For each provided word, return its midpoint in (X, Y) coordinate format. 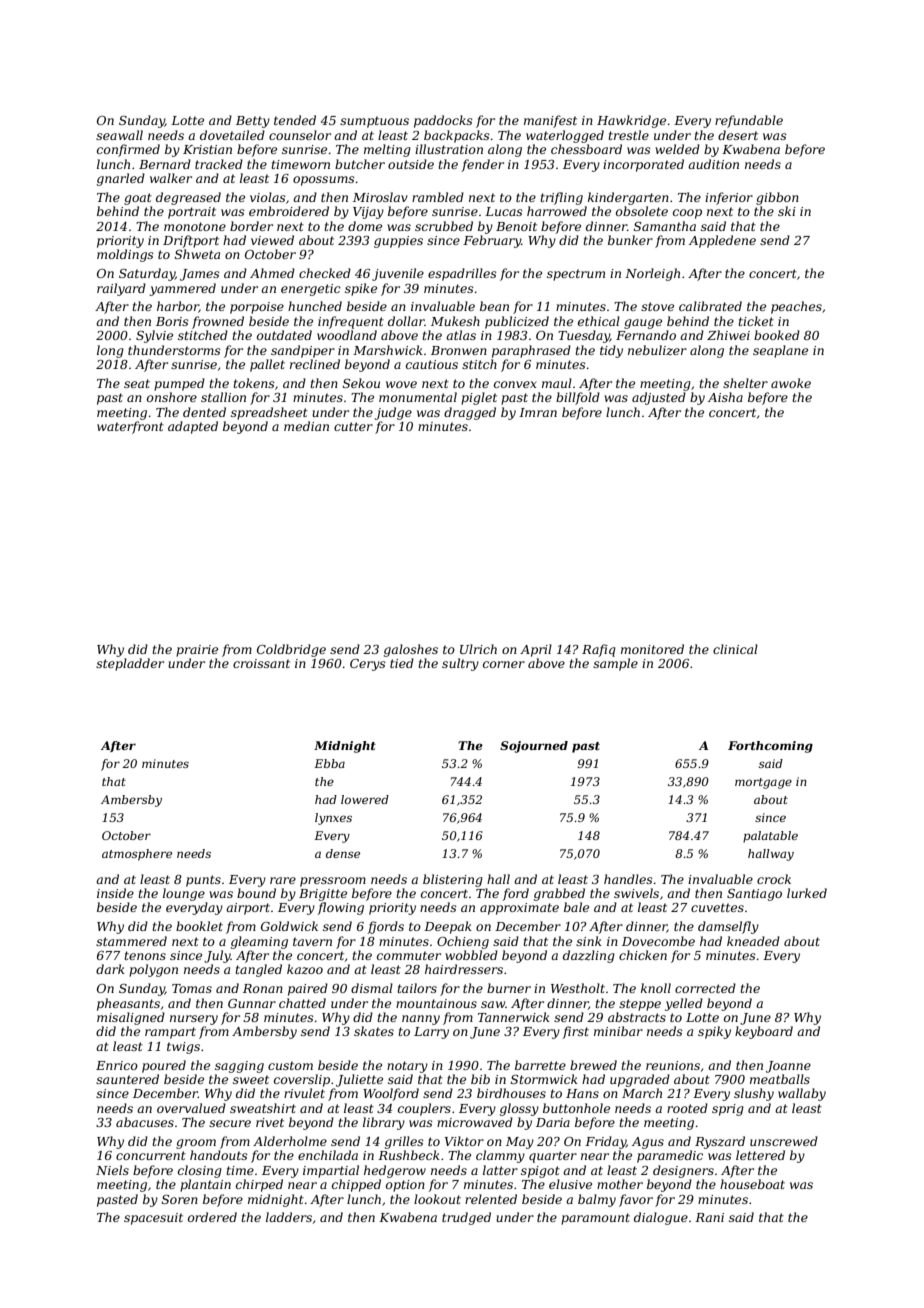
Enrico (117, 1065)
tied (402, 663)
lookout (437, 1199)
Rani (709, 1217)
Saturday (147, 274)
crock (774, 879)
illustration (449, 149)
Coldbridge (291, 650)
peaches (796, 307)
